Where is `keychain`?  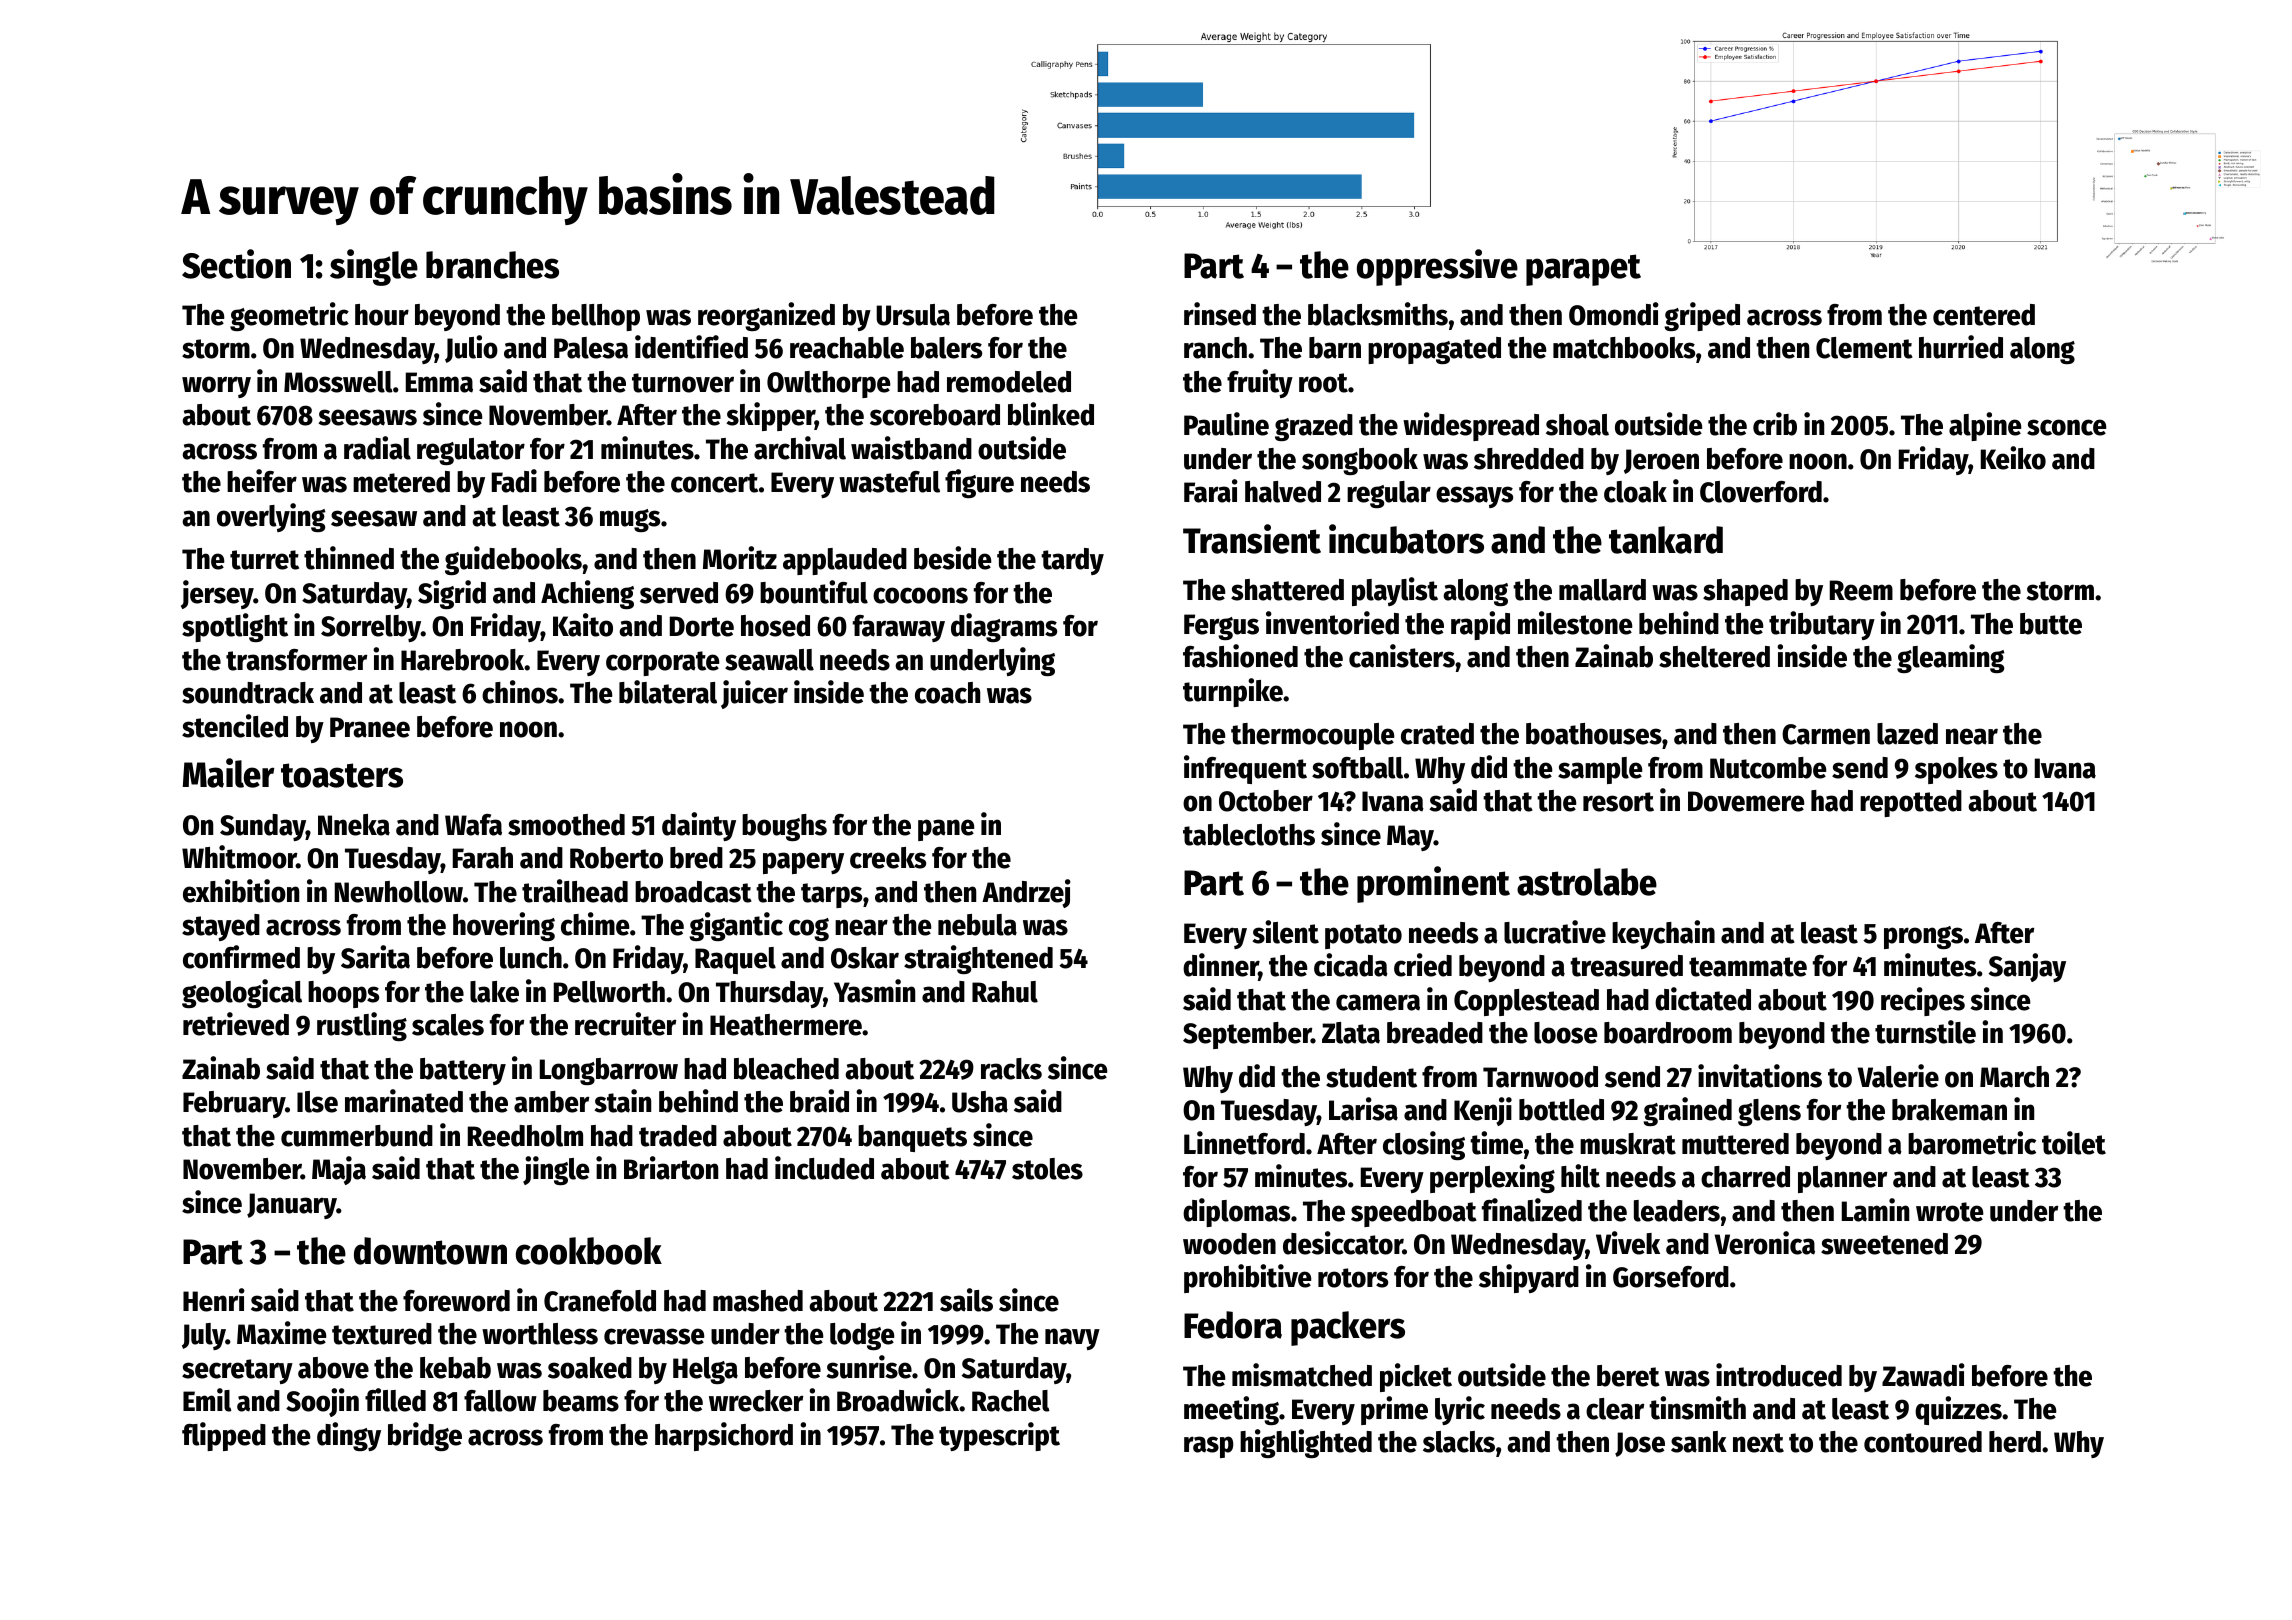
keychain is located at coordinates (1663, 934).
